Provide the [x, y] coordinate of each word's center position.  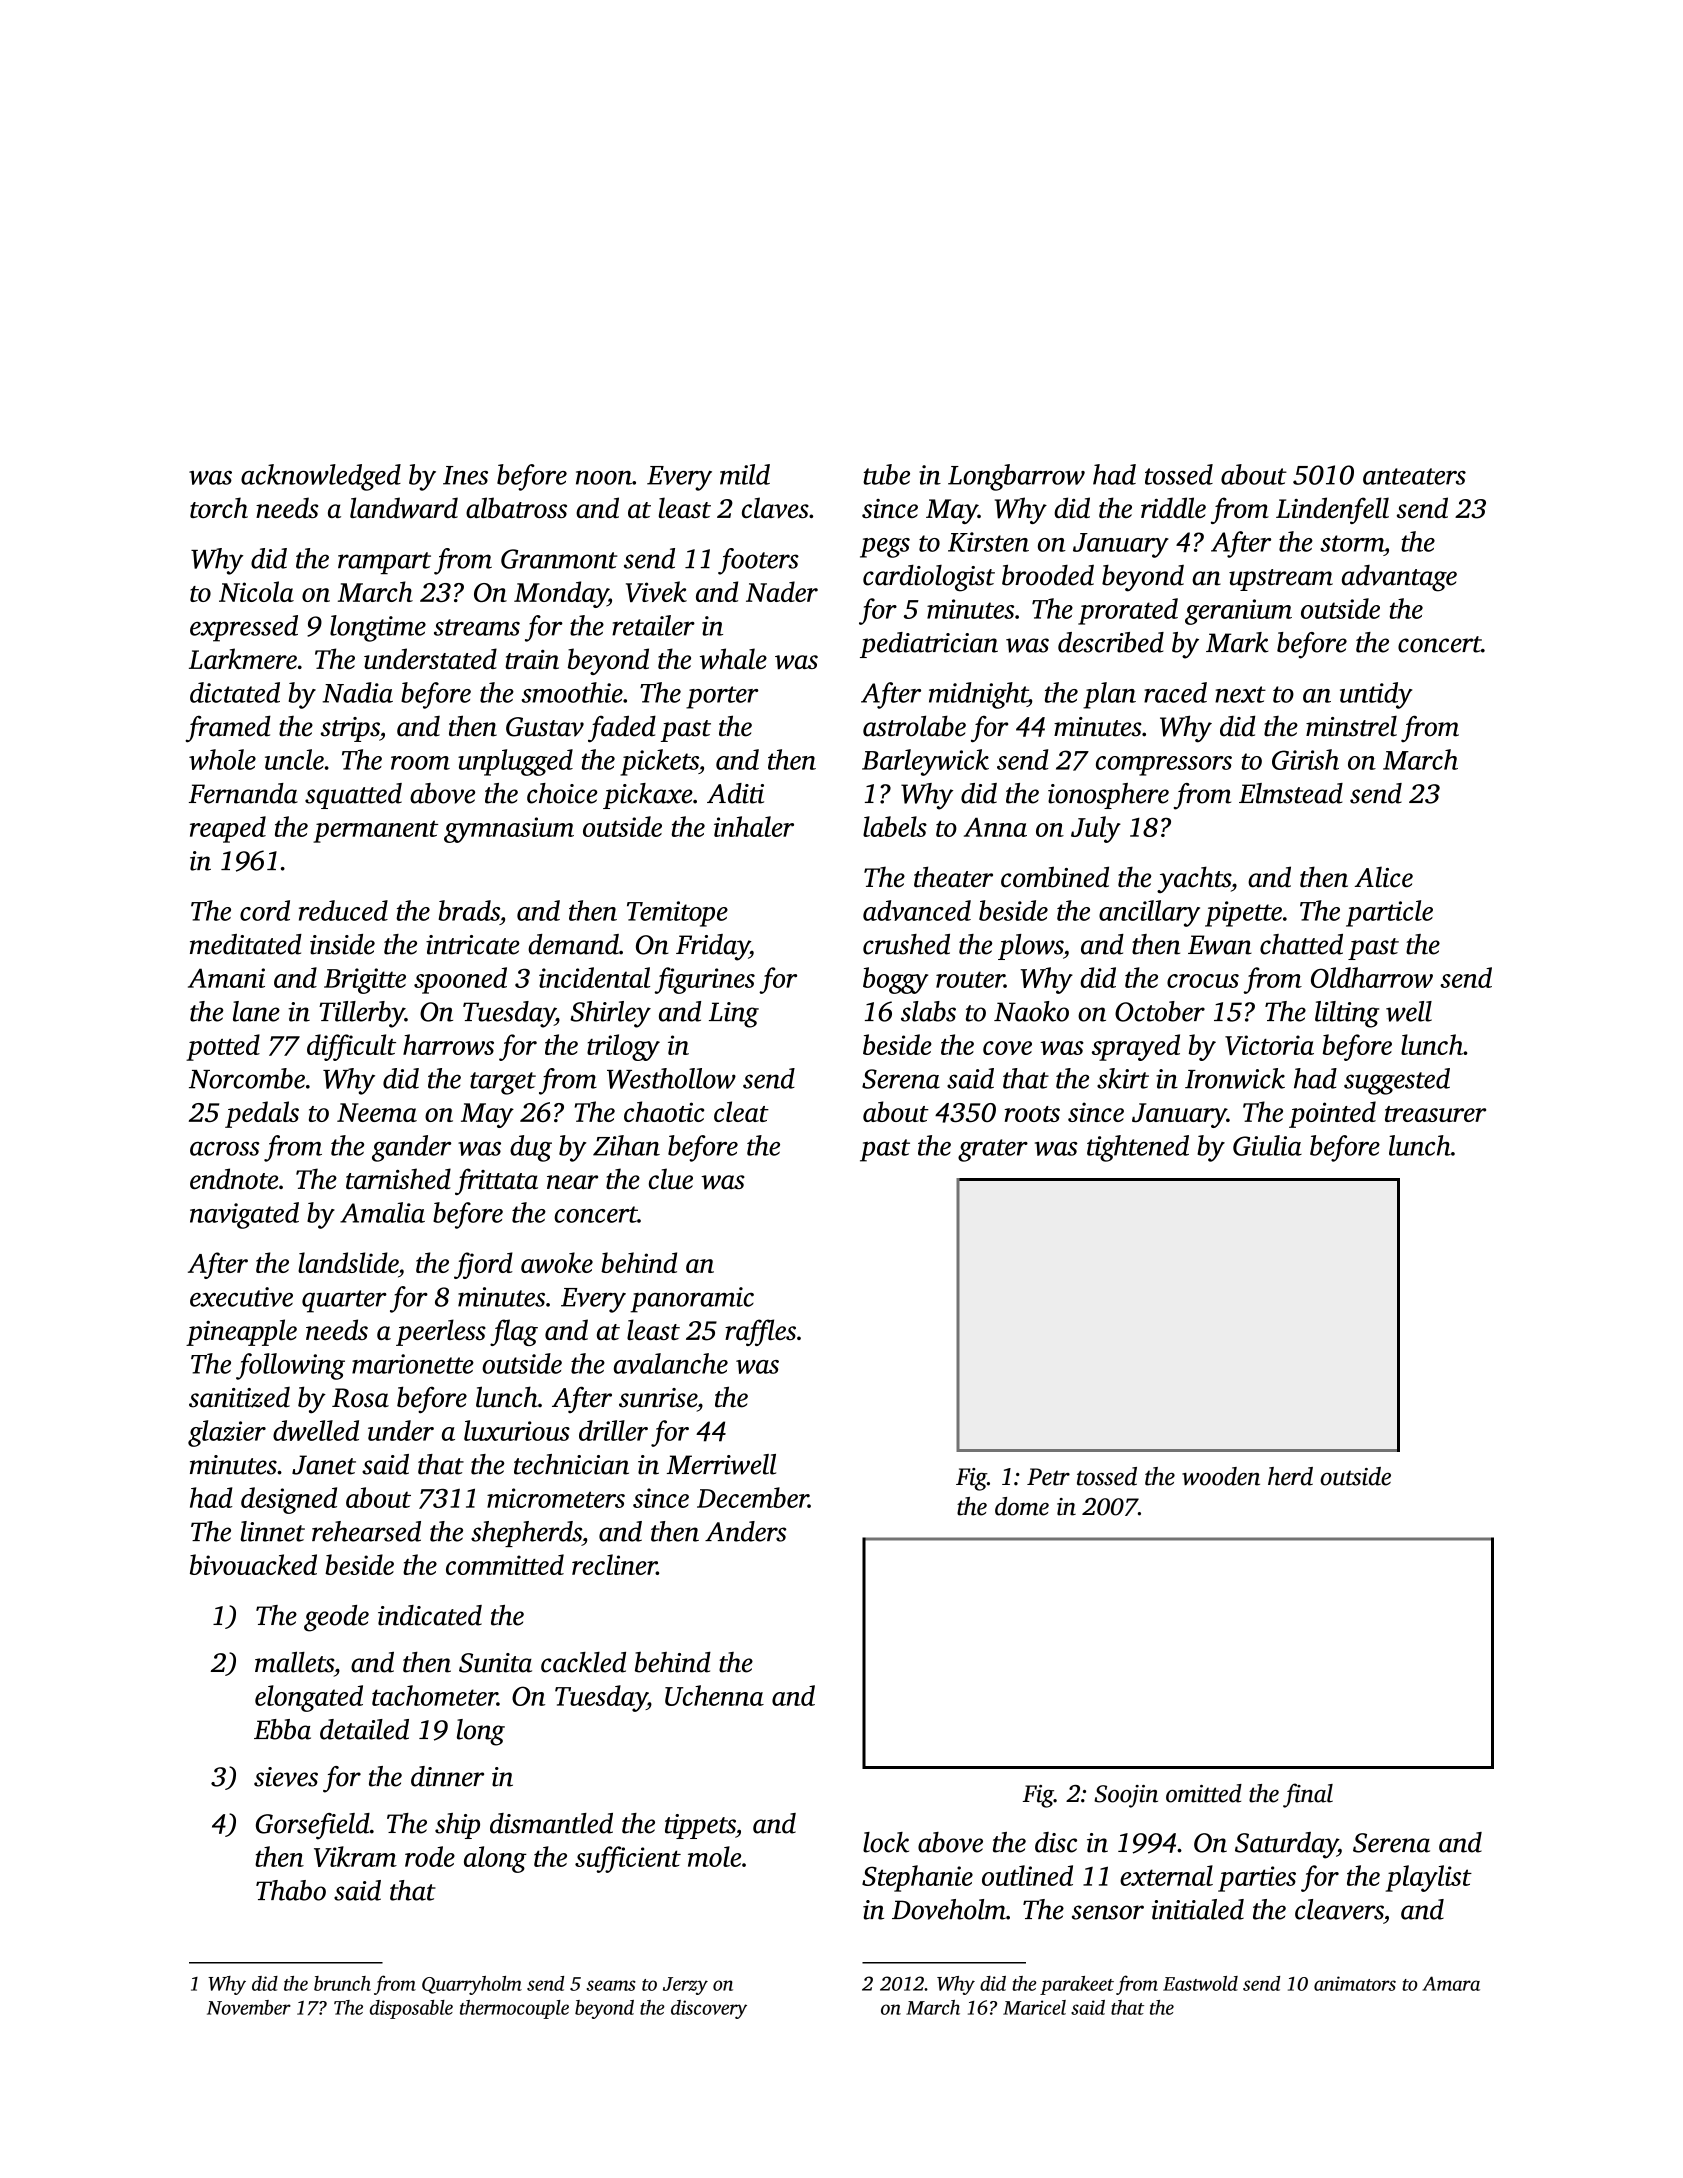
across [225, 1149]
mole [714, 1856]
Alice [1384, 877]
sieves [286, 1777]
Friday [713, 947]
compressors [1164, 766]
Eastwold [1200, 1983]
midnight [978, 695]
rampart [384, 563]
